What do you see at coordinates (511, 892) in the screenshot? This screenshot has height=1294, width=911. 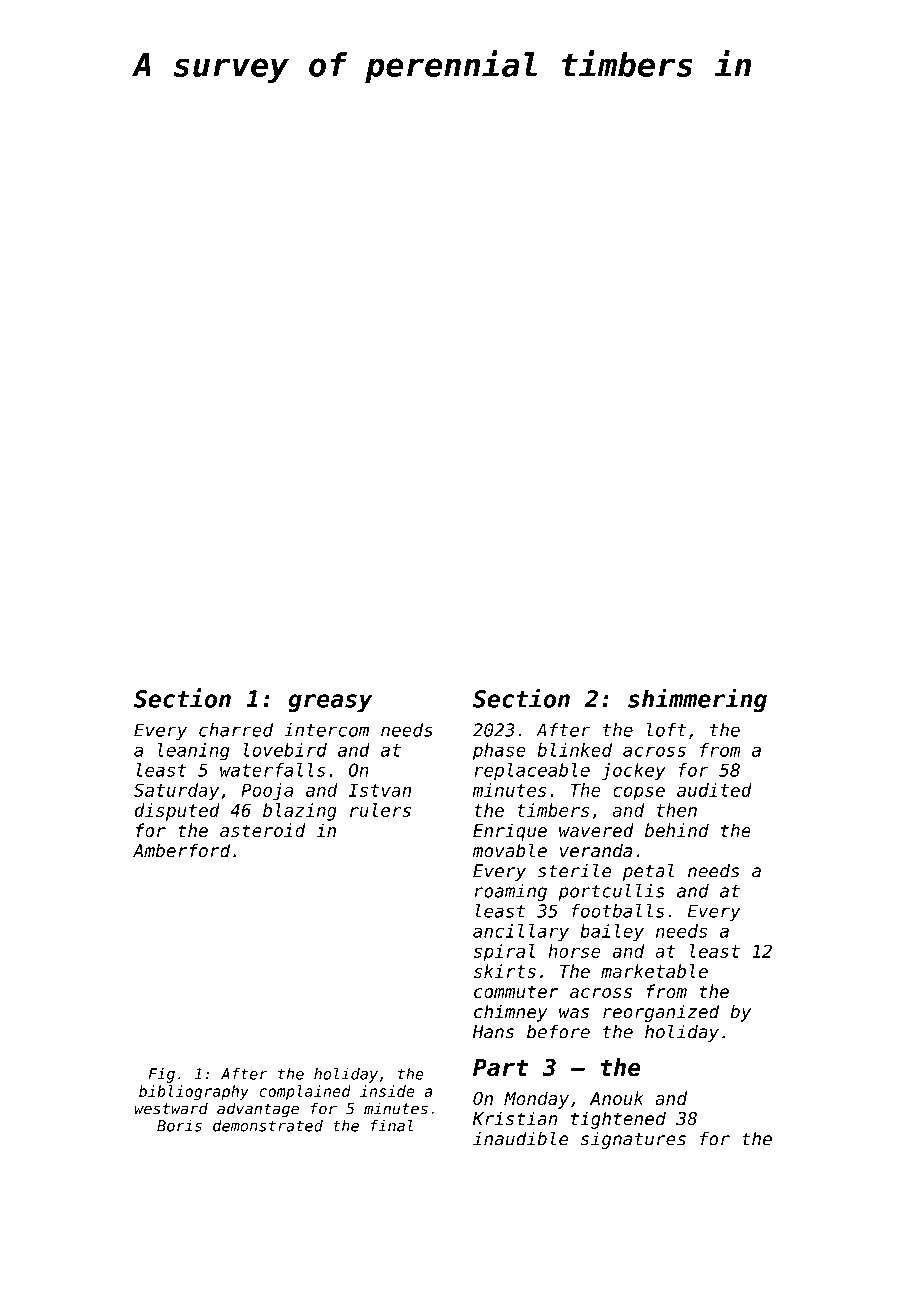 I see `roaming` at bounding box center [511, 892].
